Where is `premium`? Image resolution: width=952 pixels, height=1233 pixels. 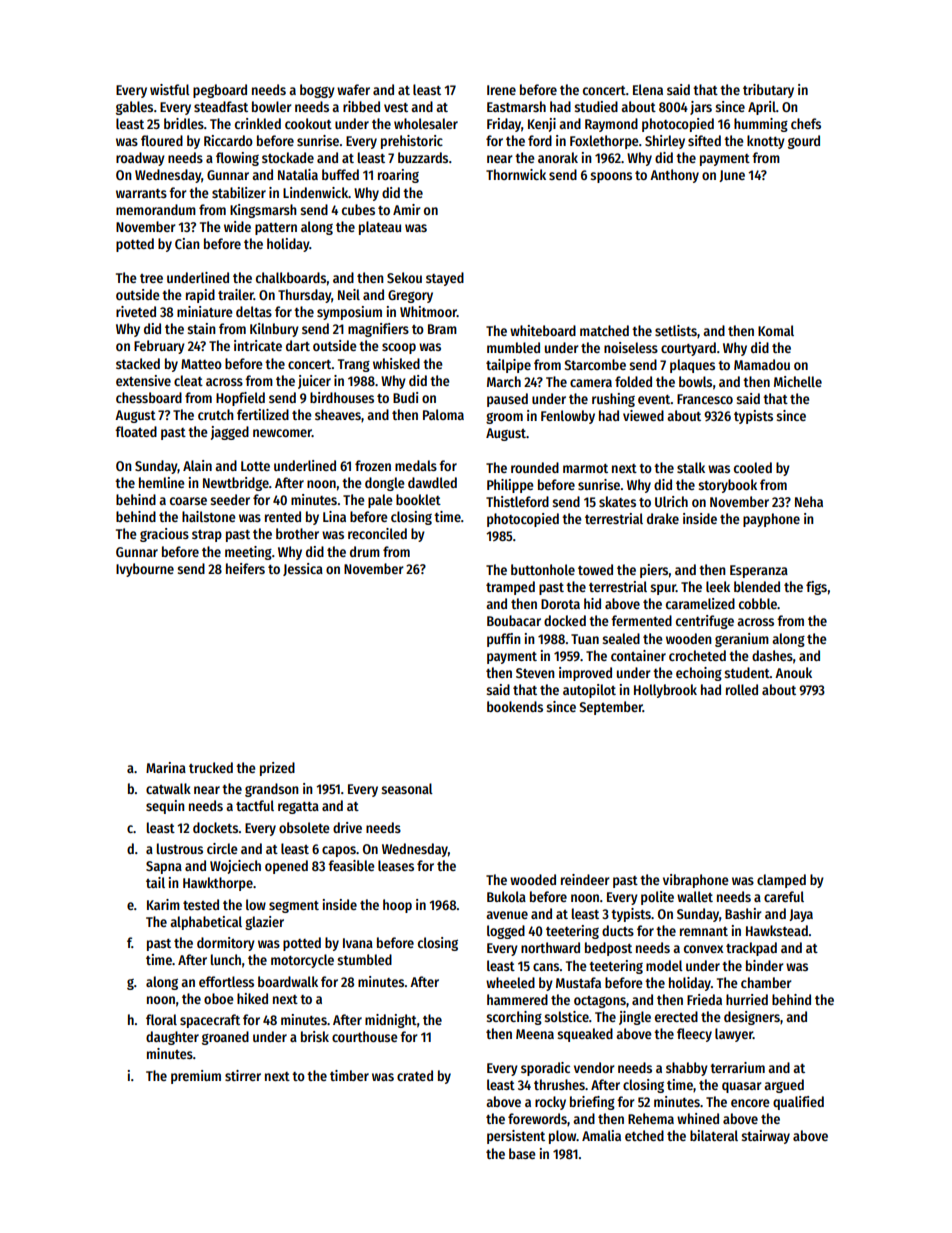 premium is located at coordinates (196, 1077).
